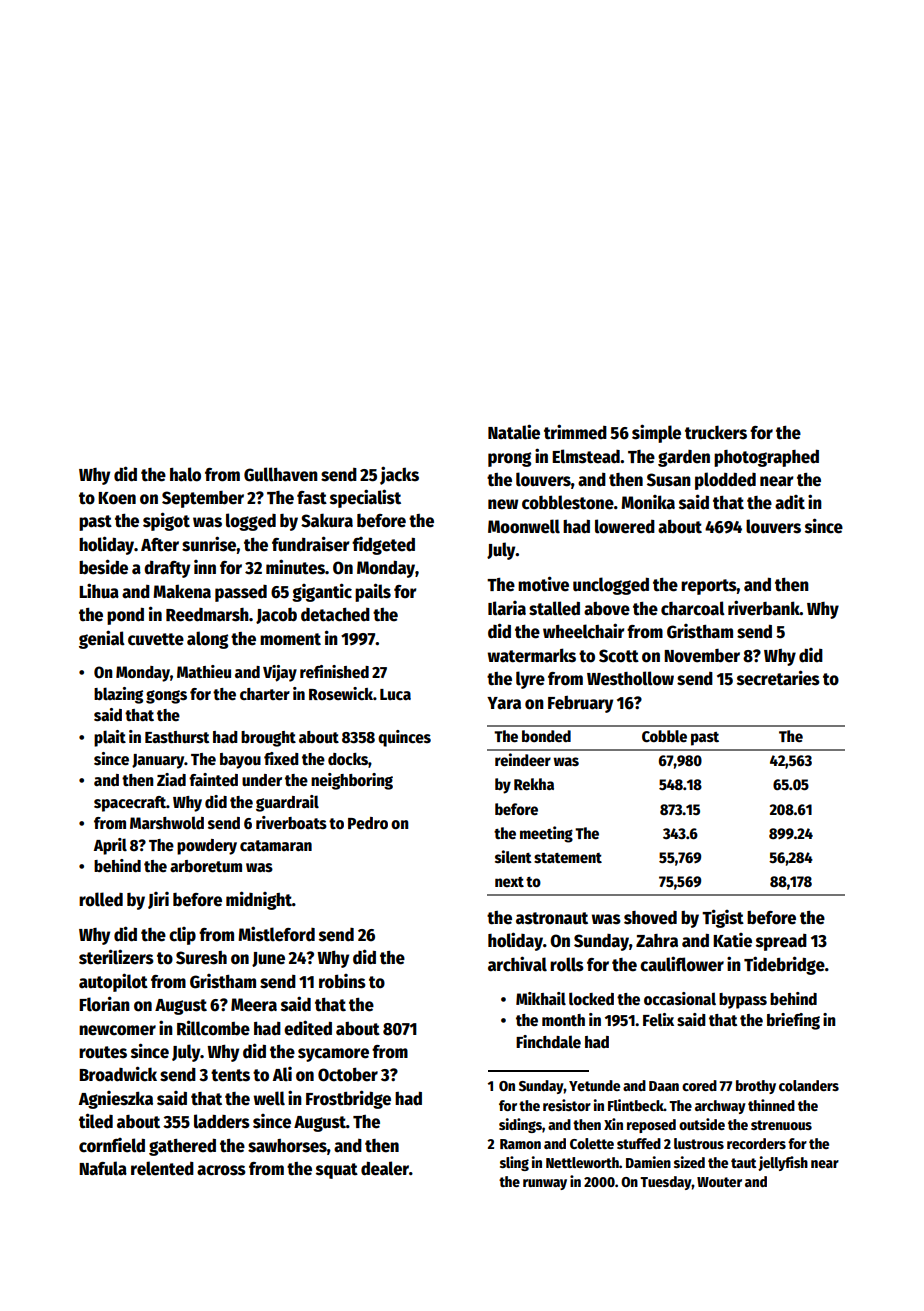 The width and height of the screenshot is (924, 1311). What do you see at coordinates (723, 918) in the screenshot?
I see `Tigist` at bounding box center [723, 918].
